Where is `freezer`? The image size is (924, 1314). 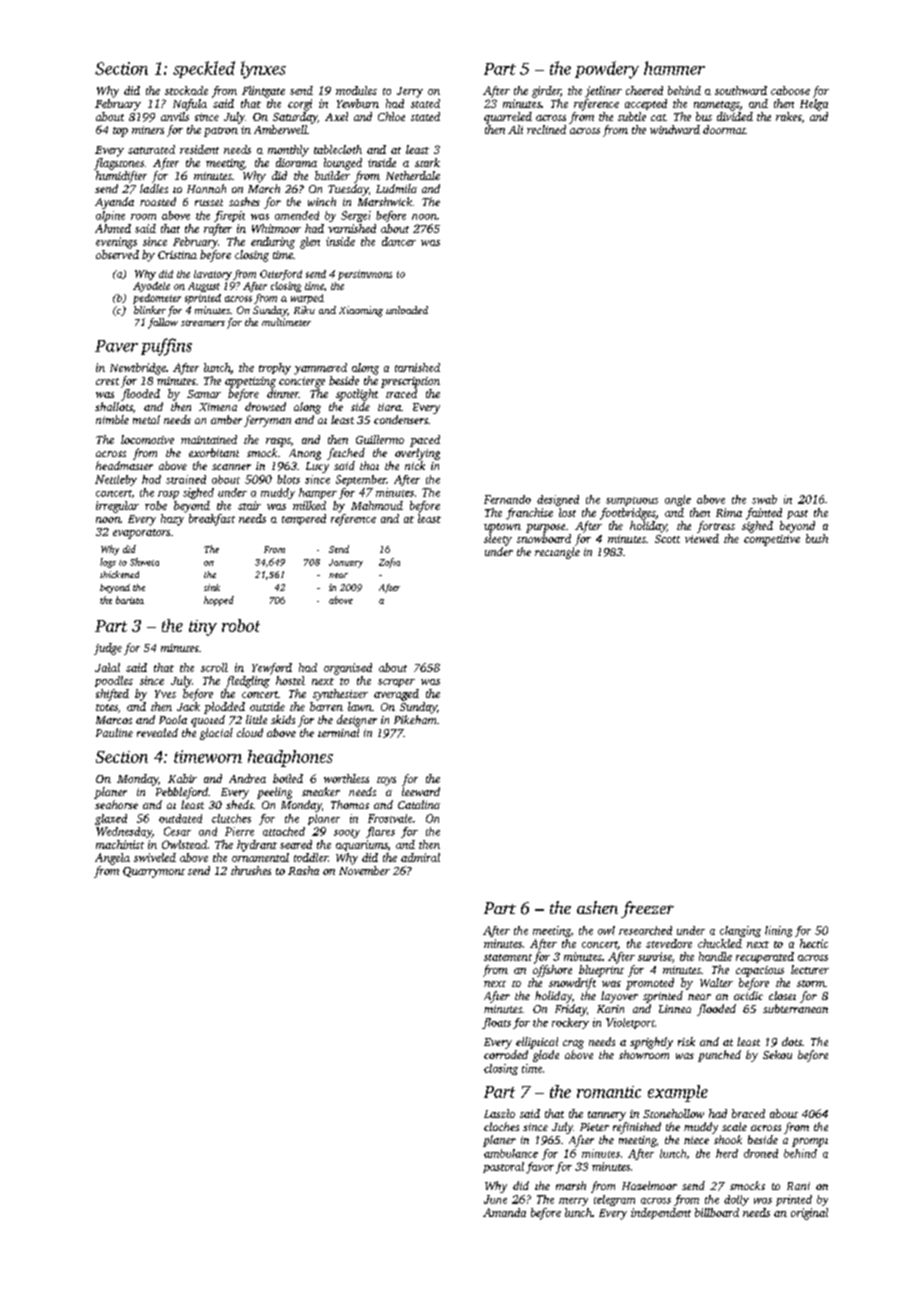
freezer is located at coordinates (647, 909).
